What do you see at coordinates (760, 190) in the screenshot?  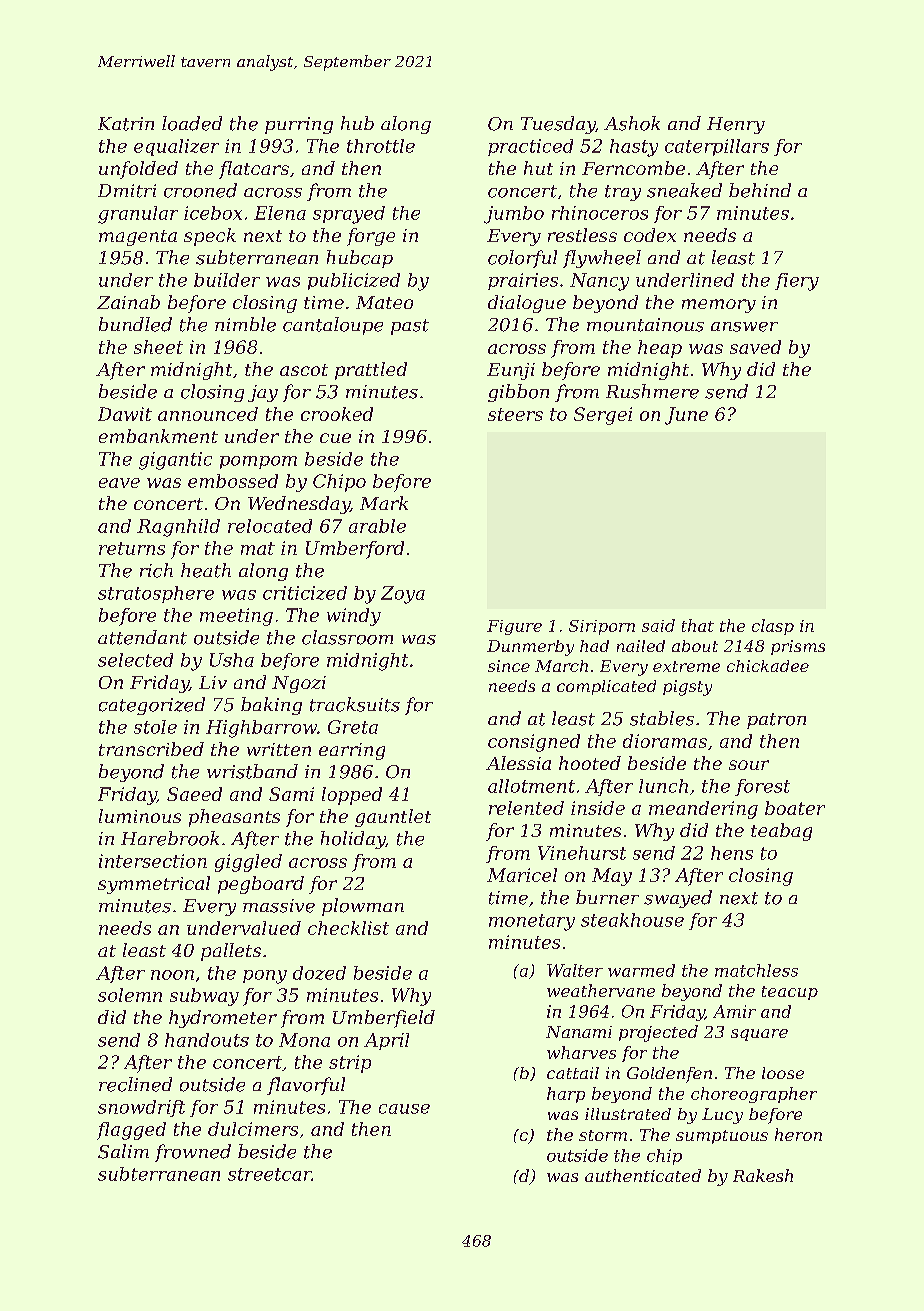 I see `behind` at bounding box center [760, 190].
